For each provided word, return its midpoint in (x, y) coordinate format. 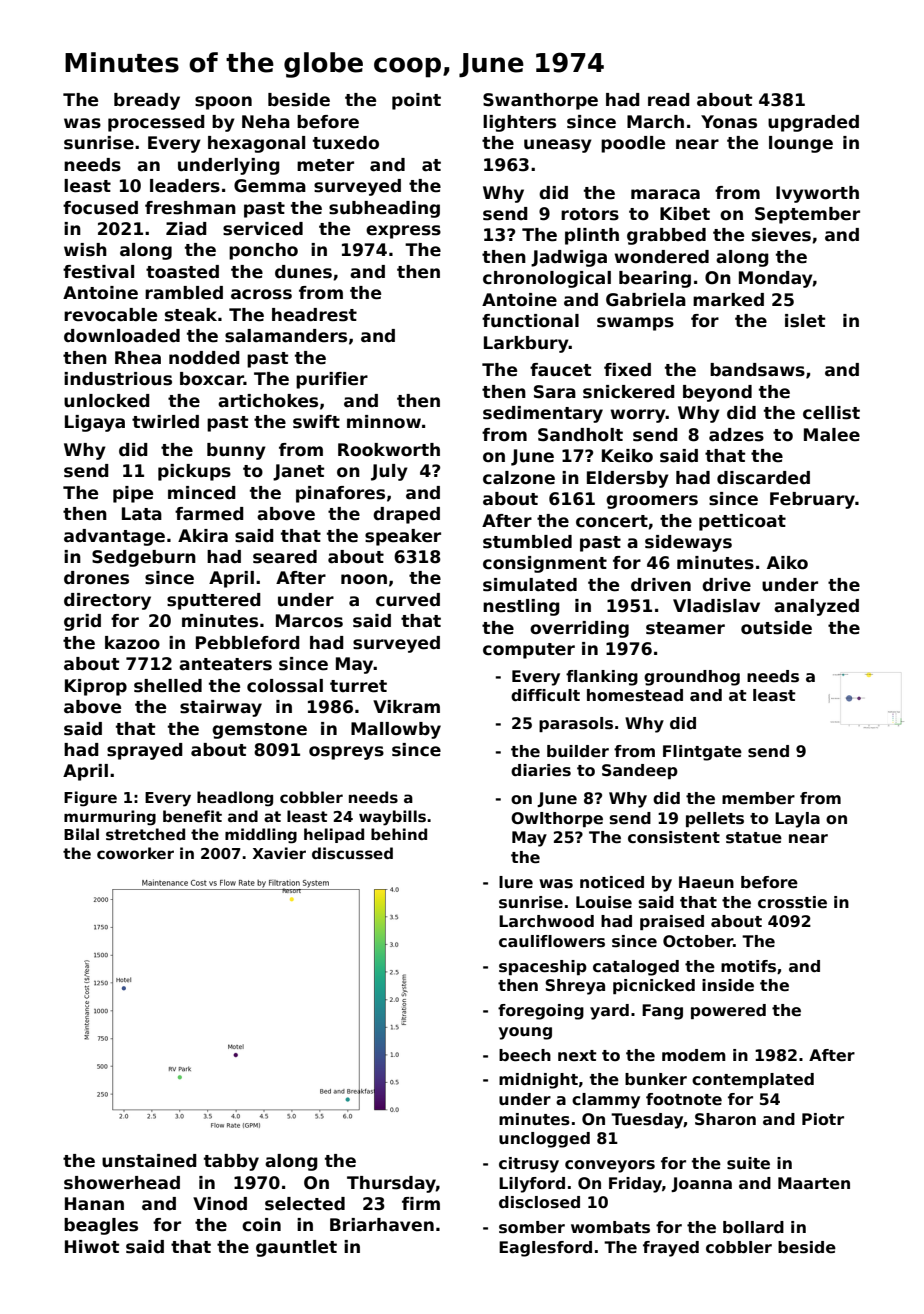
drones (96, 578)
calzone (519, 478)
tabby (231, 1162)
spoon (223, 103)
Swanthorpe (540, 101)
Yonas (729, 122)
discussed (352, 853)
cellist (831, 413)
